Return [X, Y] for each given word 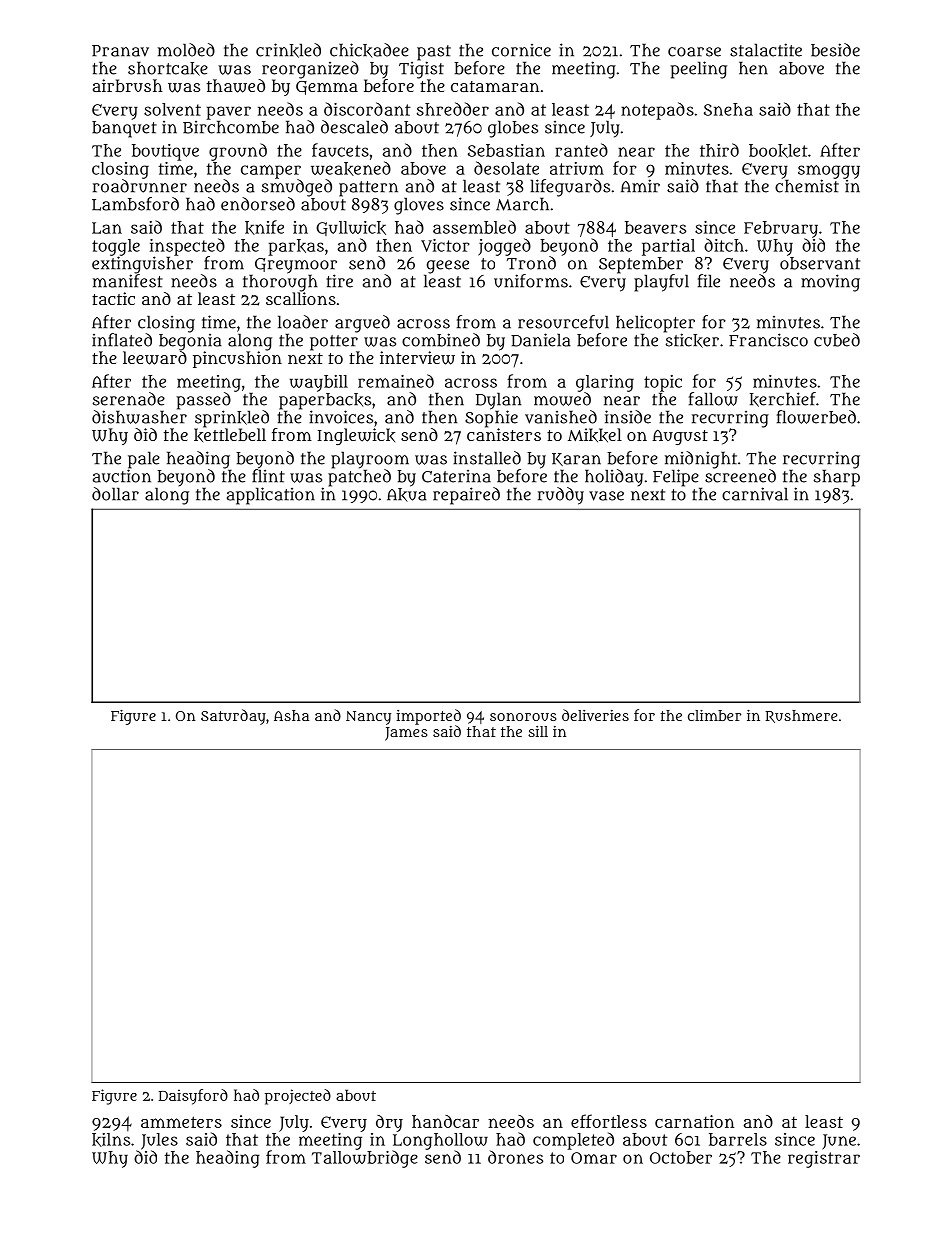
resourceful [563, 322]
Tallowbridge [365, 1159]
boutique [165, 152]
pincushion [237, 359]
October [681, 1157]
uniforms [531, 281]
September [641, 265]
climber [714, 715]
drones [515, 1157]
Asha [291, 715]
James [406, 734]
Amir [640, 186]
